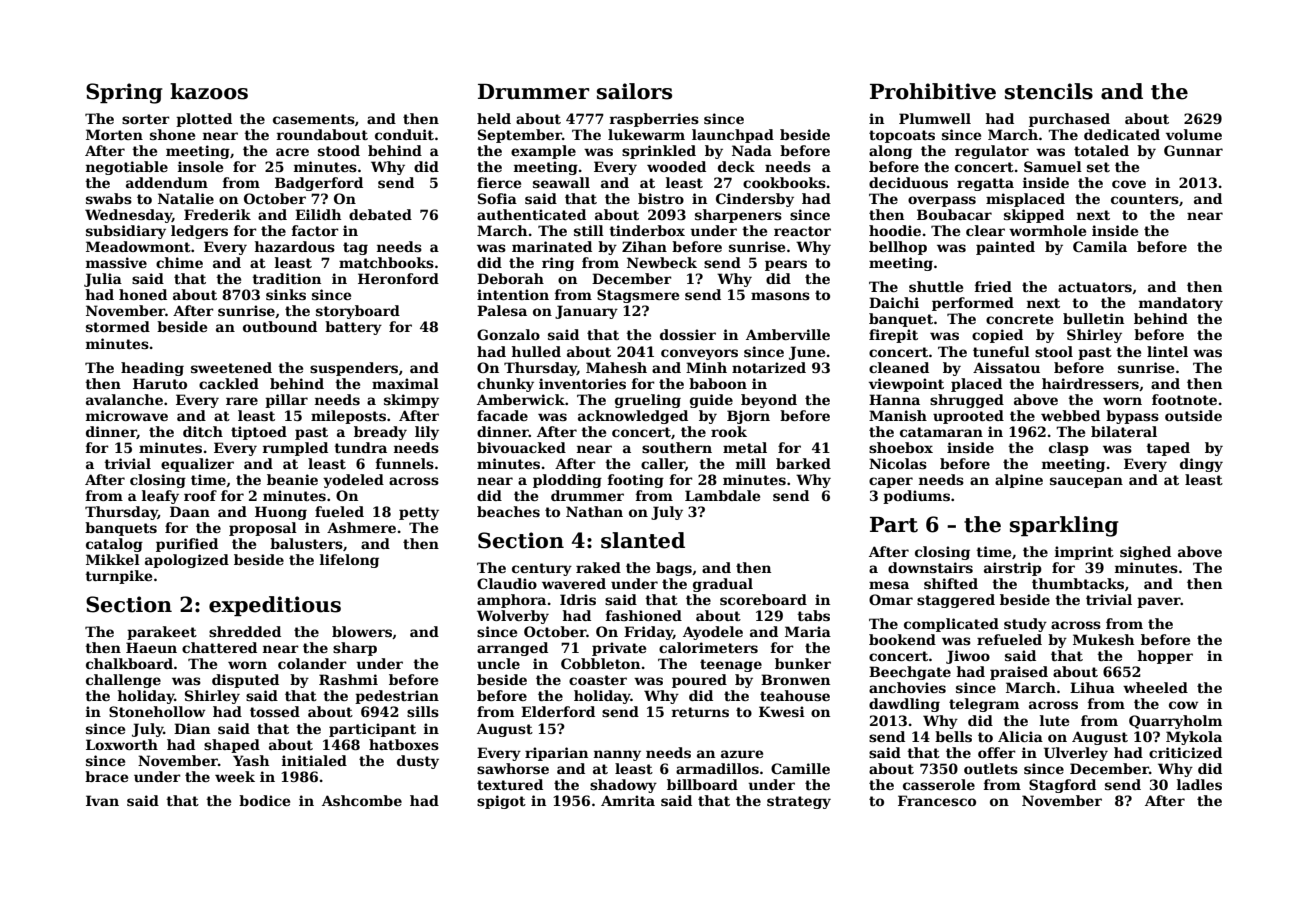 The height and width of the screenshot is (924, 1308). Describe the element at coordinates (993, 286) in the screenshot. I see `fried` at that location.
